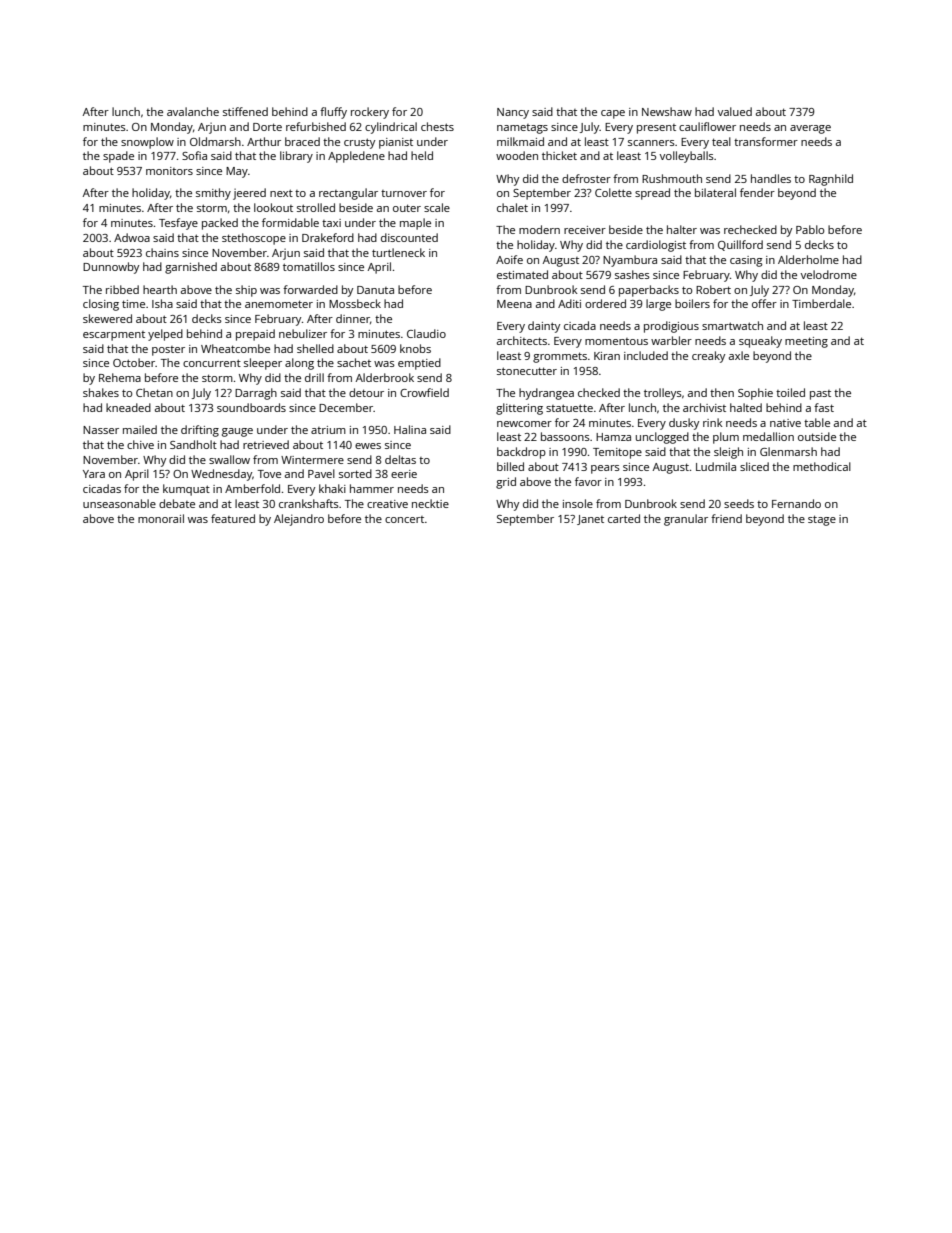  What do you see at coordinates (649, 291) in the screenshot?
I see `paperbacks` at bounding box center [649, 291].
